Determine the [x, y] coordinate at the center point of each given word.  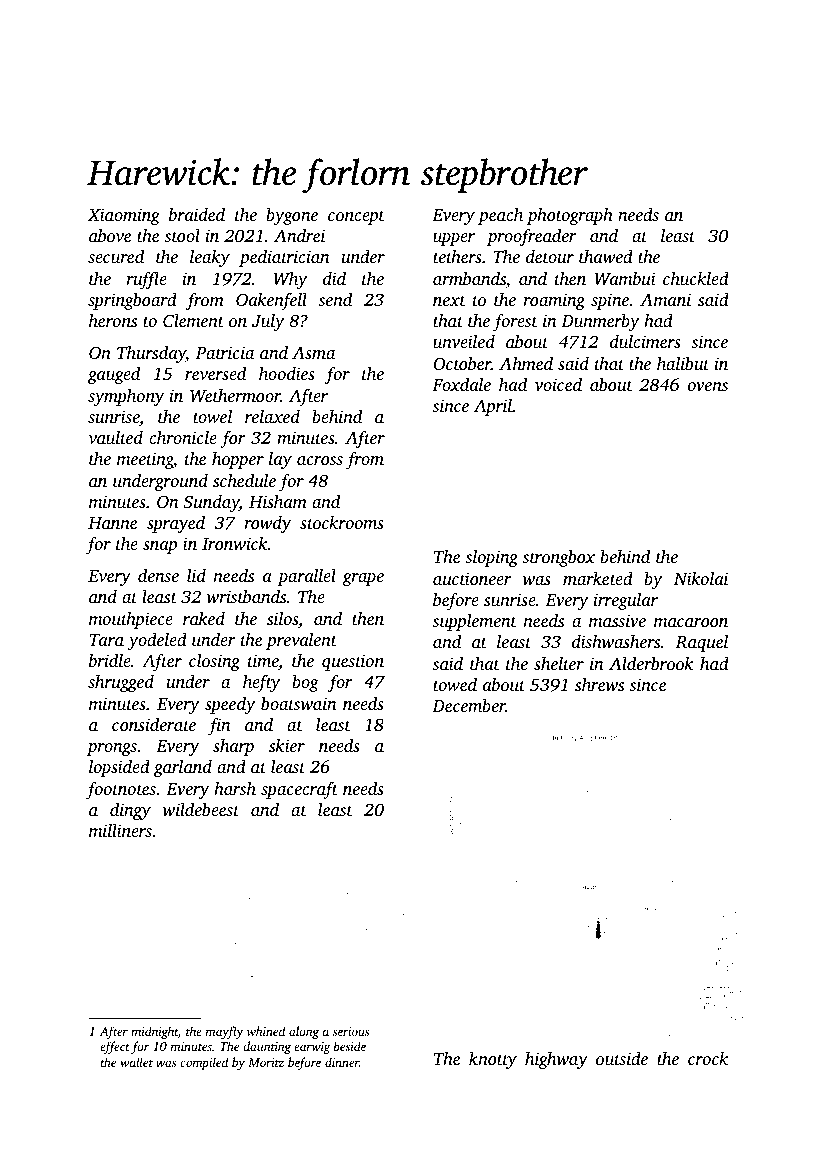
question [353, 662]
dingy [130, 811]
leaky [210, 258]
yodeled [157, 641]
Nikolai [701, 578]
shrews [599, 684]
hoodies [287, 373]
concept [356, 217]
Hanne [112, 523]
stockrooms [342, 522]
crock [708, 1058]
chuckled [696, 278]
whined [266, 1031]
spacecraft [299, 790]
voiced [558, 384]
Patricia [225, 352]
